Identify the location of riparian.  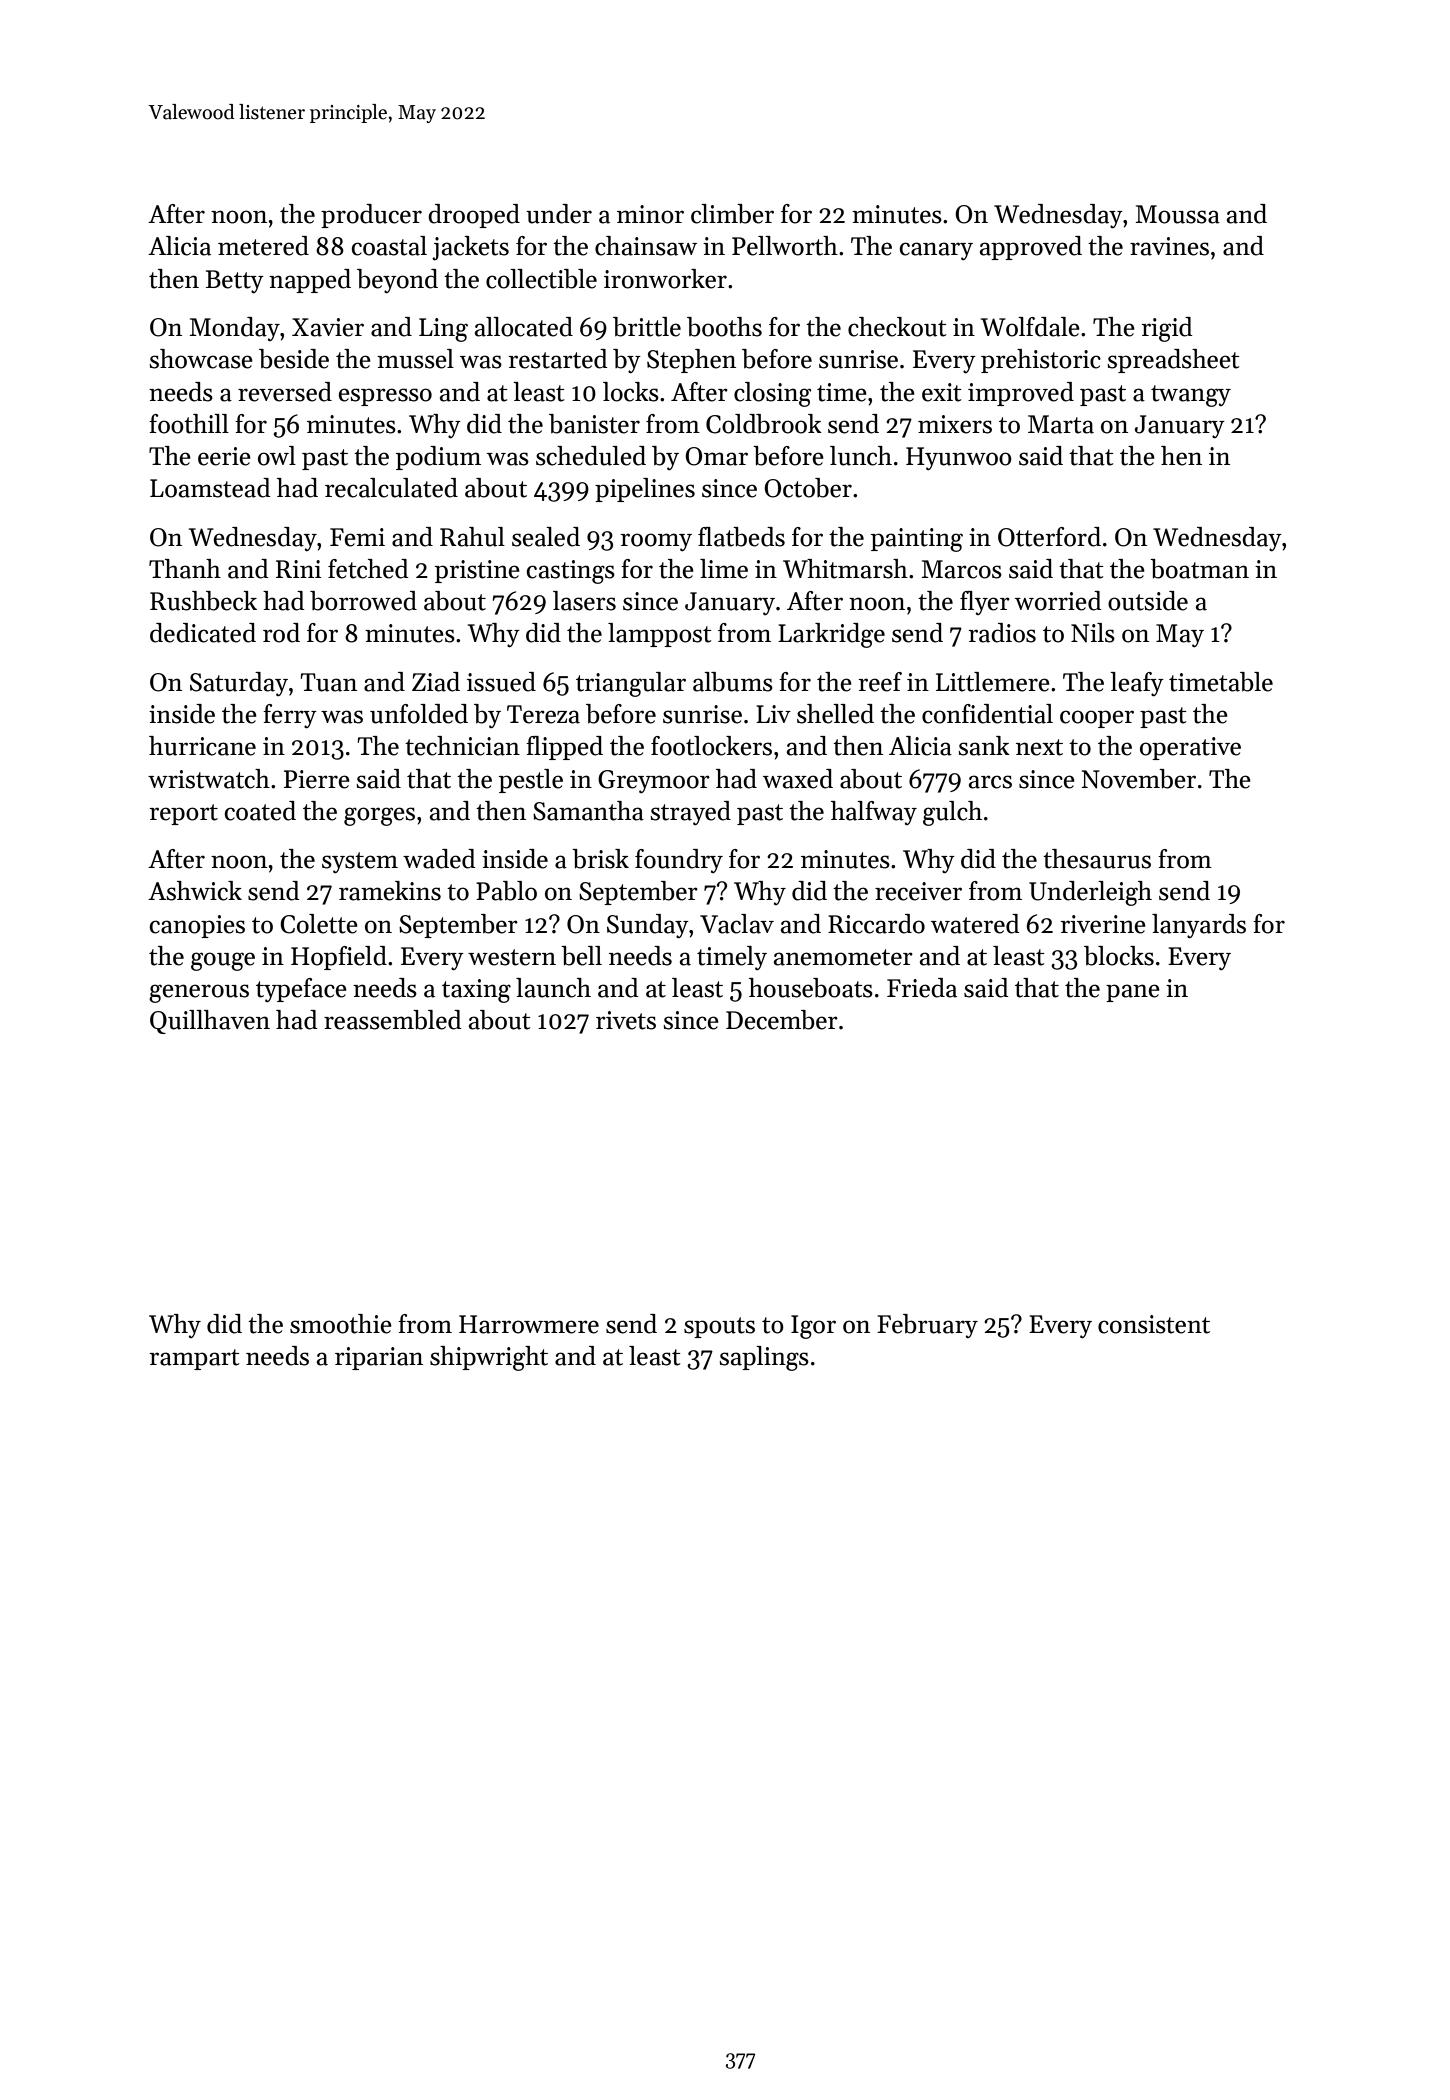
(379, 1358).
